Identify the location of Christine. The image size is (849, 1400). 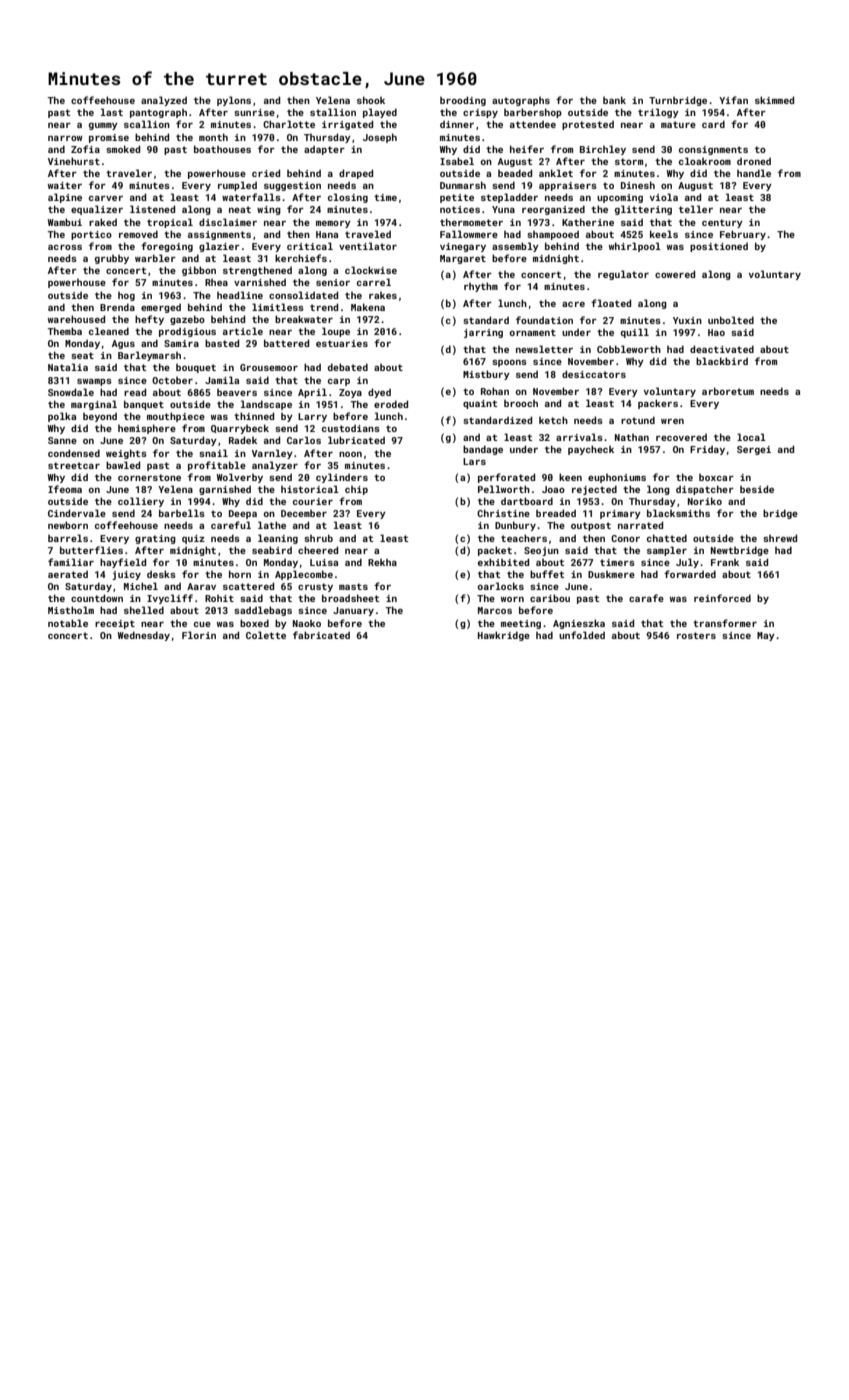
(503, 513).
